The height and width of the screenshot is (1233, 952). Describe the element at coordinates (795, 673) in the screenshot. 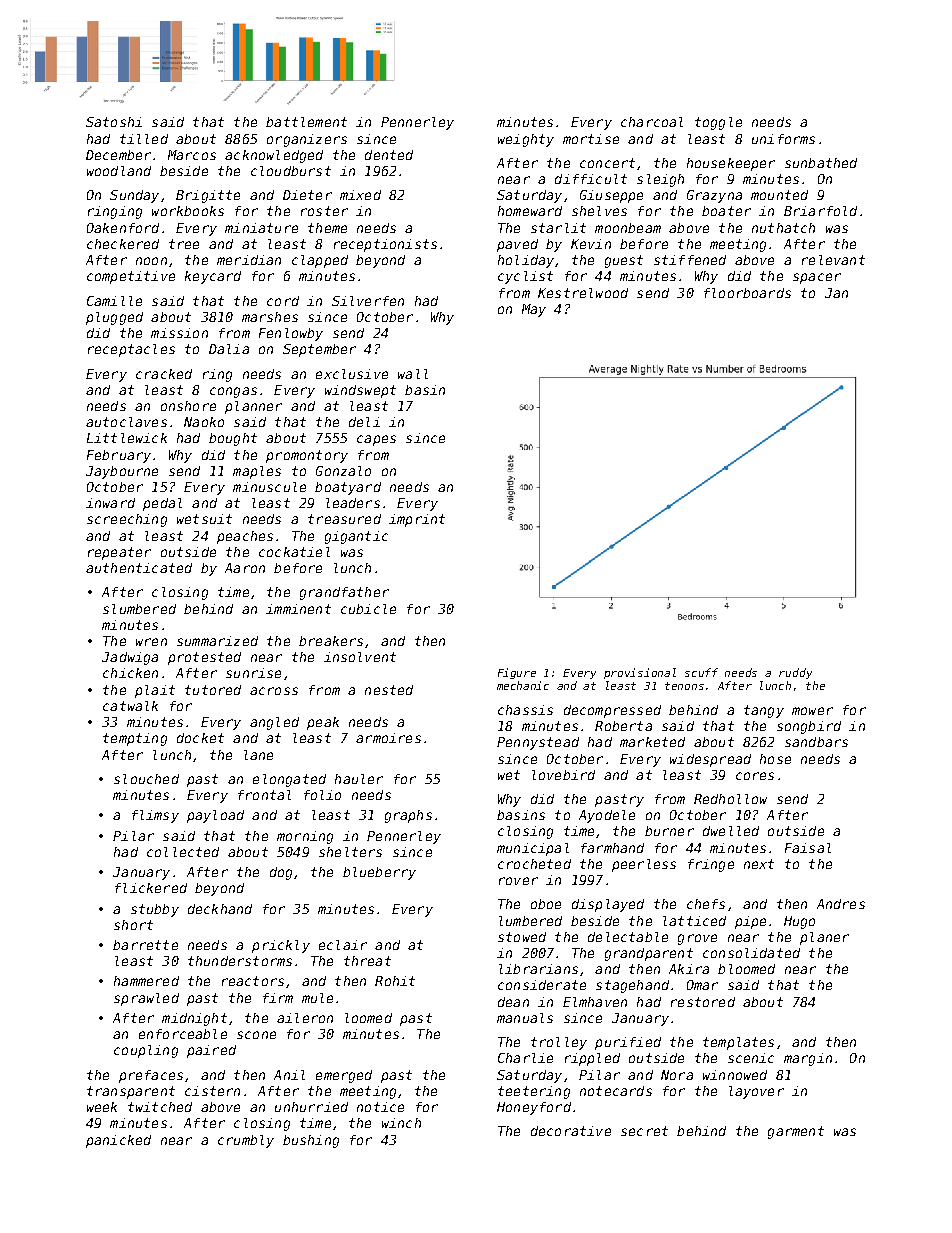

I see `ruddy` at that location.
